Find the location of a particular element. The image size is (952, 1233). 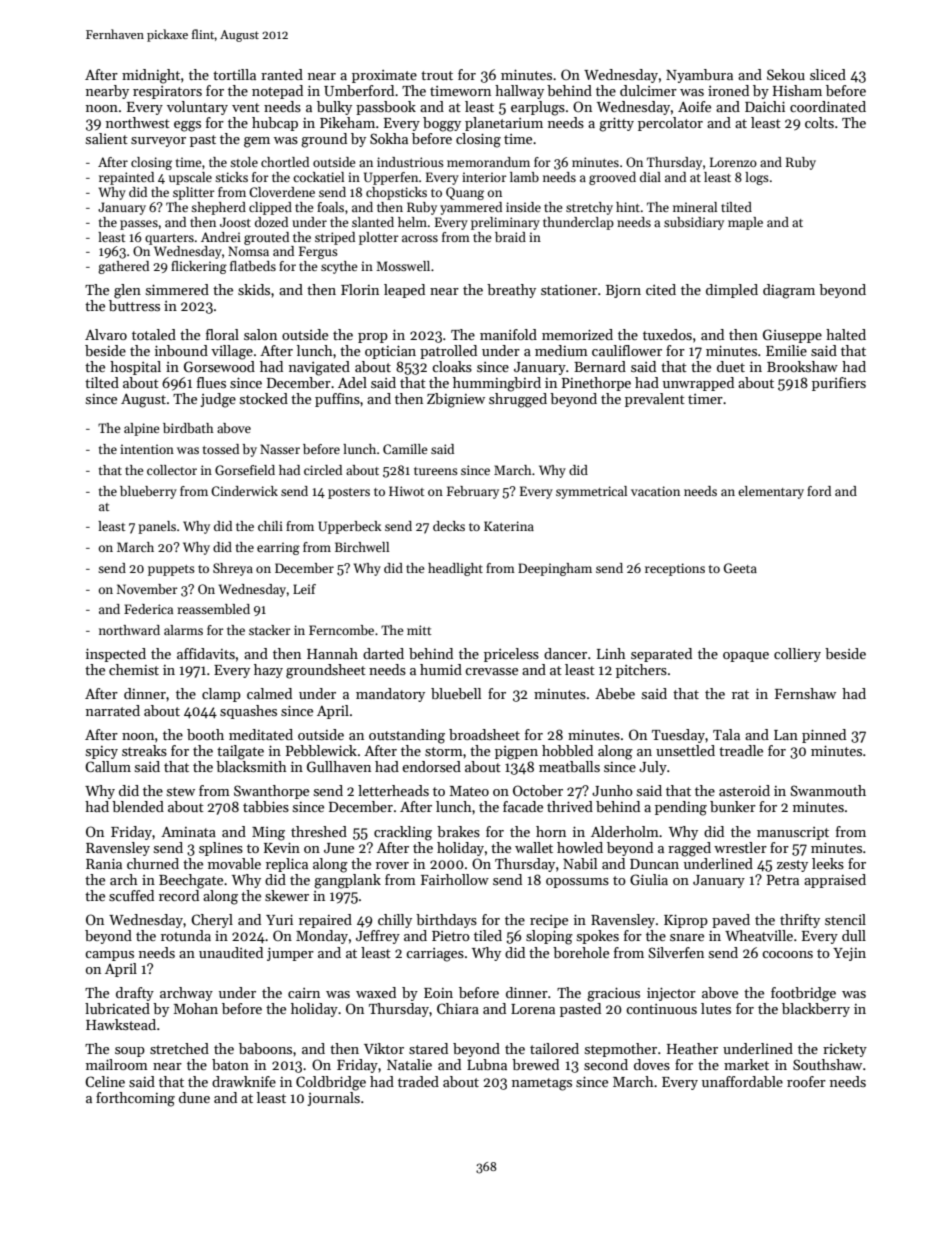

diagram is located at coordinates (789, 291).
